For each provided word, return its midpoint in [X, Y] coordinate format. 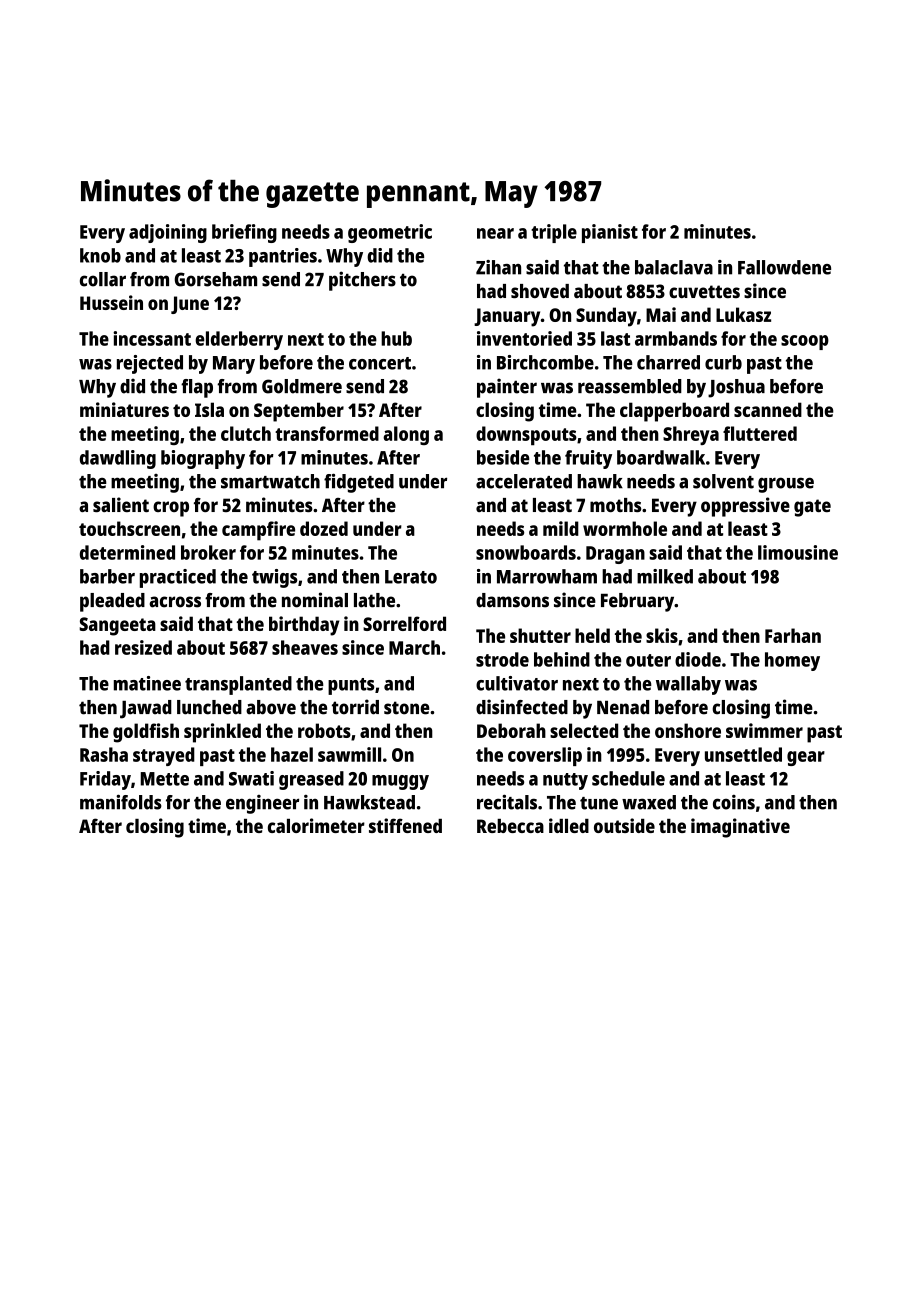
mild [561, 528]
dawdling [118, 459]
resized [143, 647]
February [637, 602]
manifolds [121, 802]
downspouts [526, 435]
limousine [798, 552]
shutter [540, 635]
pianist [610, 233]
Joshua [736, 388]
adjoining [168, 233]
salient [121, 504]
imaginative [740, 828]
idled [569, 825]
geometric [390, 233]
